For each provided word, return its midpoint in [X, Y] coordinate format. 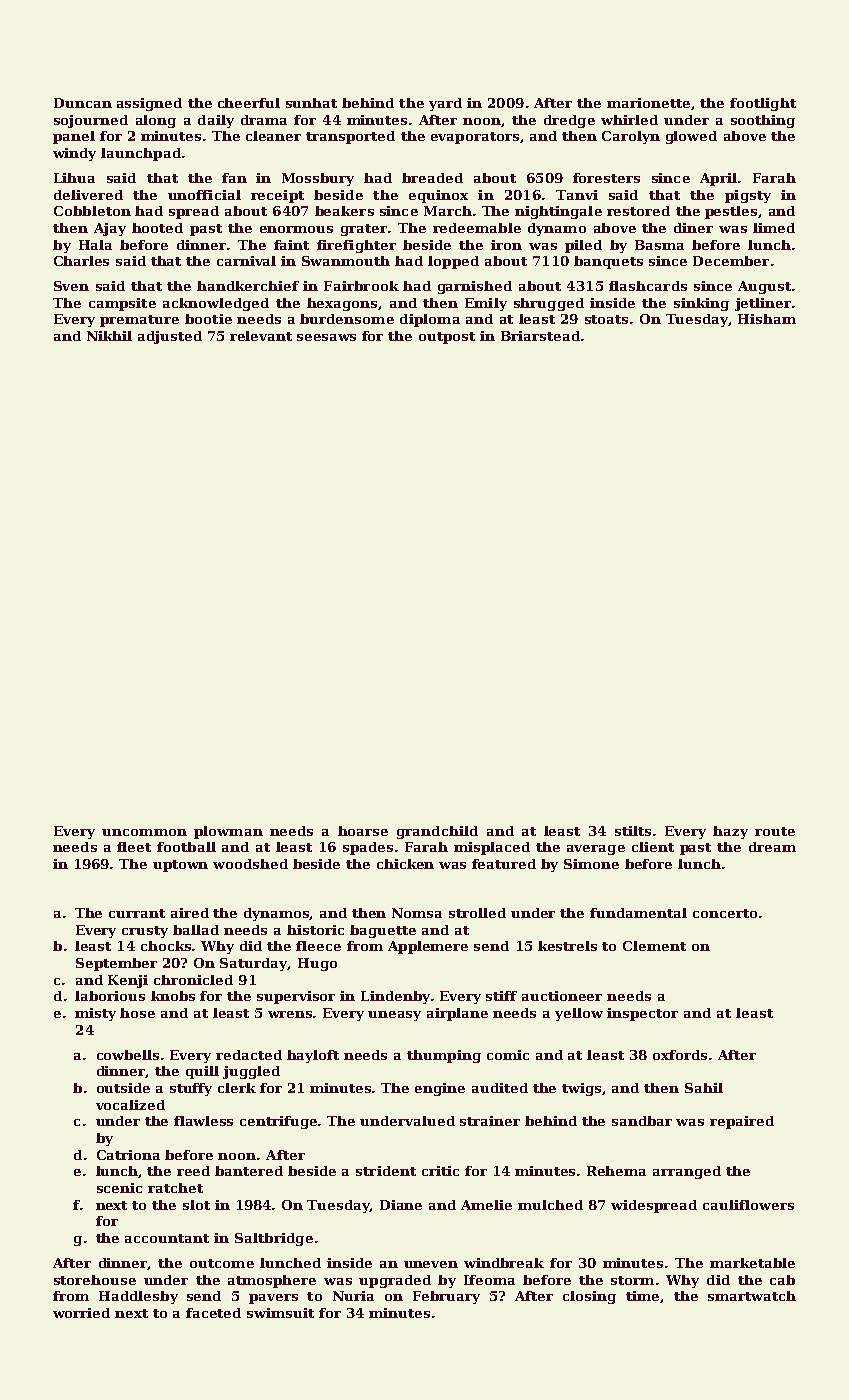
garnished [475, 287]
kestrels [567, 946]
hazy [730, 832]
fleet [134, 847]
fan [234, 178]
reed [193, 1171]
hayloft [313, 1056]
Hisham [767, 319]
